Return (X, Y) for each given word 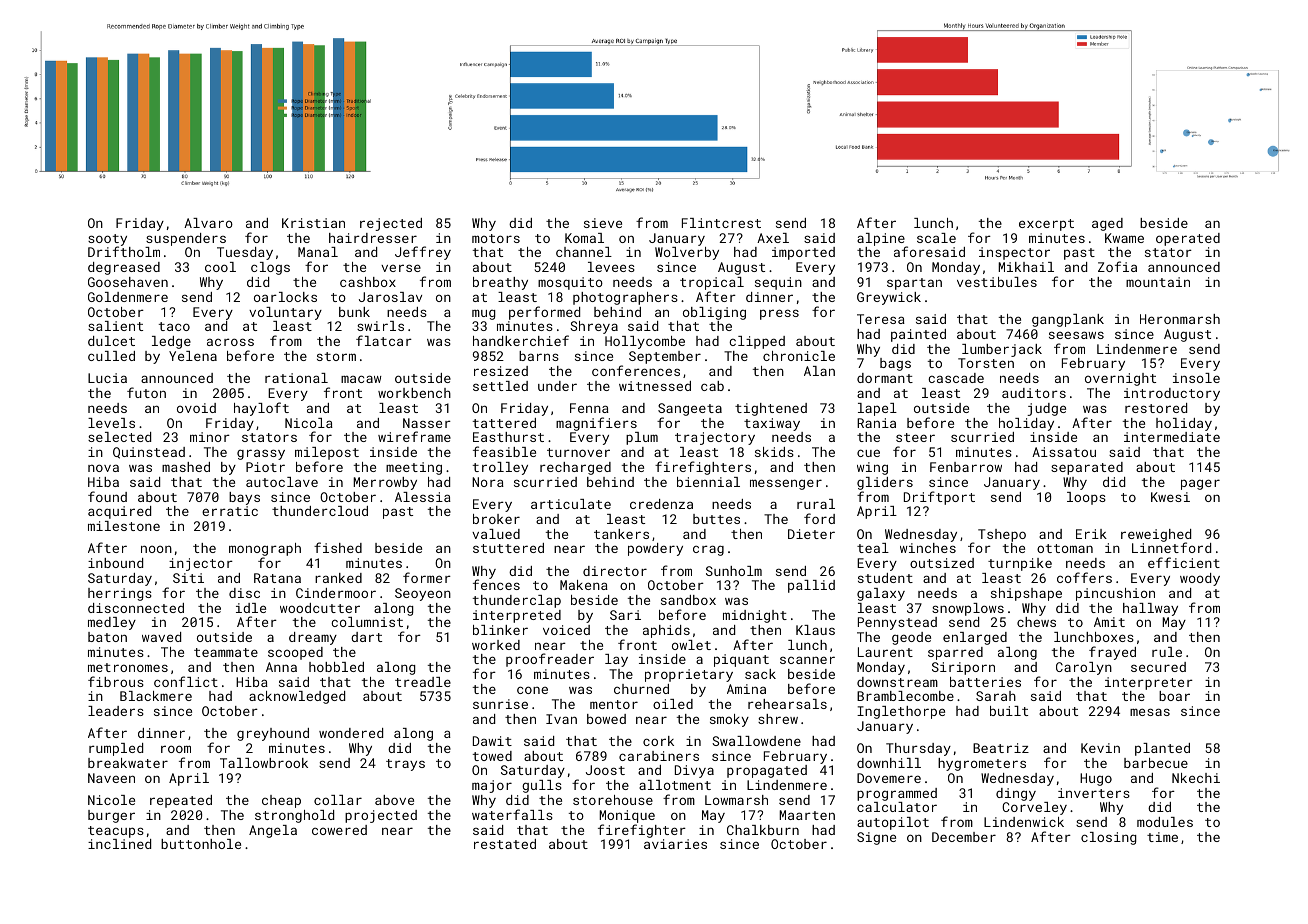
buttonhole (201, 844)
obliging (714, 313)
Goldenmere (128, 297)
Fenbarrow (966, 467)
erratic (230, 511)
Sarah (996, 696)
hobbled (336, 667)
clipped (757, 342)
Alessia (423, 497)
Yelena (193, 356)
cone (532, 690)
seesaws (1076, 335)
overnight (1120, 379)
